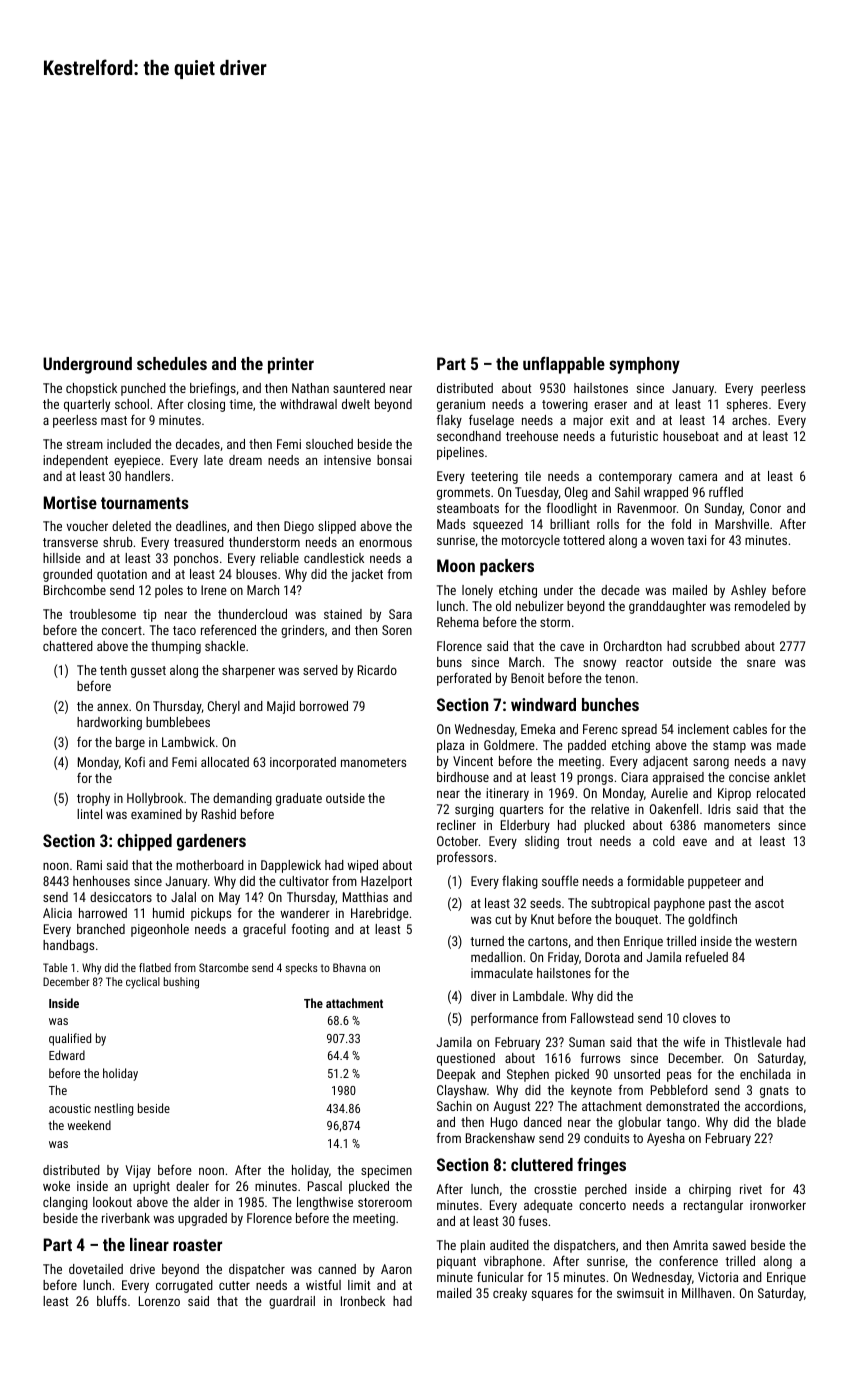 This screenshot has height=1400, width=849. I want to click on snare, so click(761, 663).
